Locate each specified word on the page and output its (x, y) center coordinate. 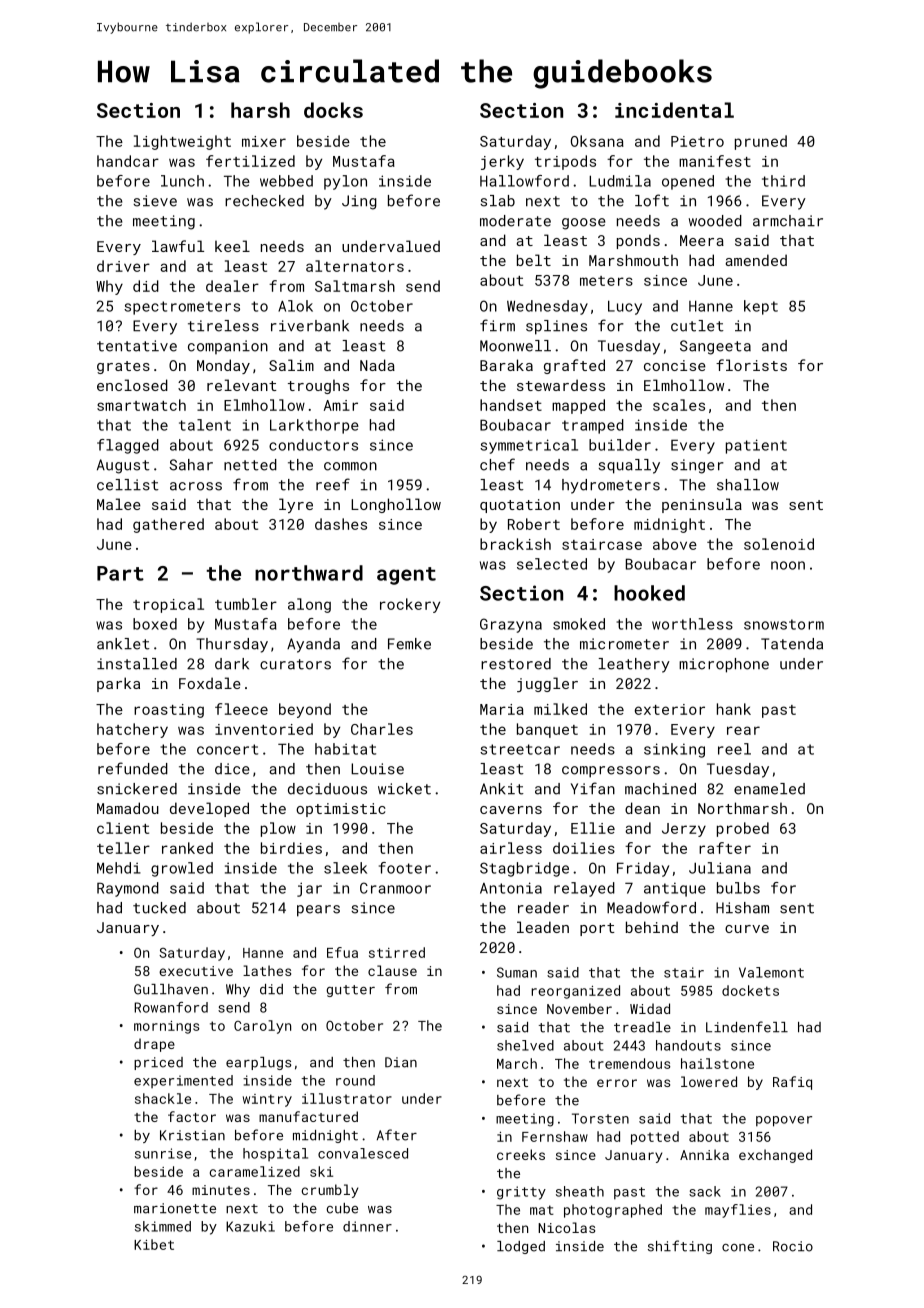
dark (232, 664)
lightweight (182, 142)
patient (756, 446)
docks (333, 110)
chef (497, 464)
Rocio (793, 1246)
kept (761, 307)
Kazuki (250, 1226)
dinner (367, 1226)
